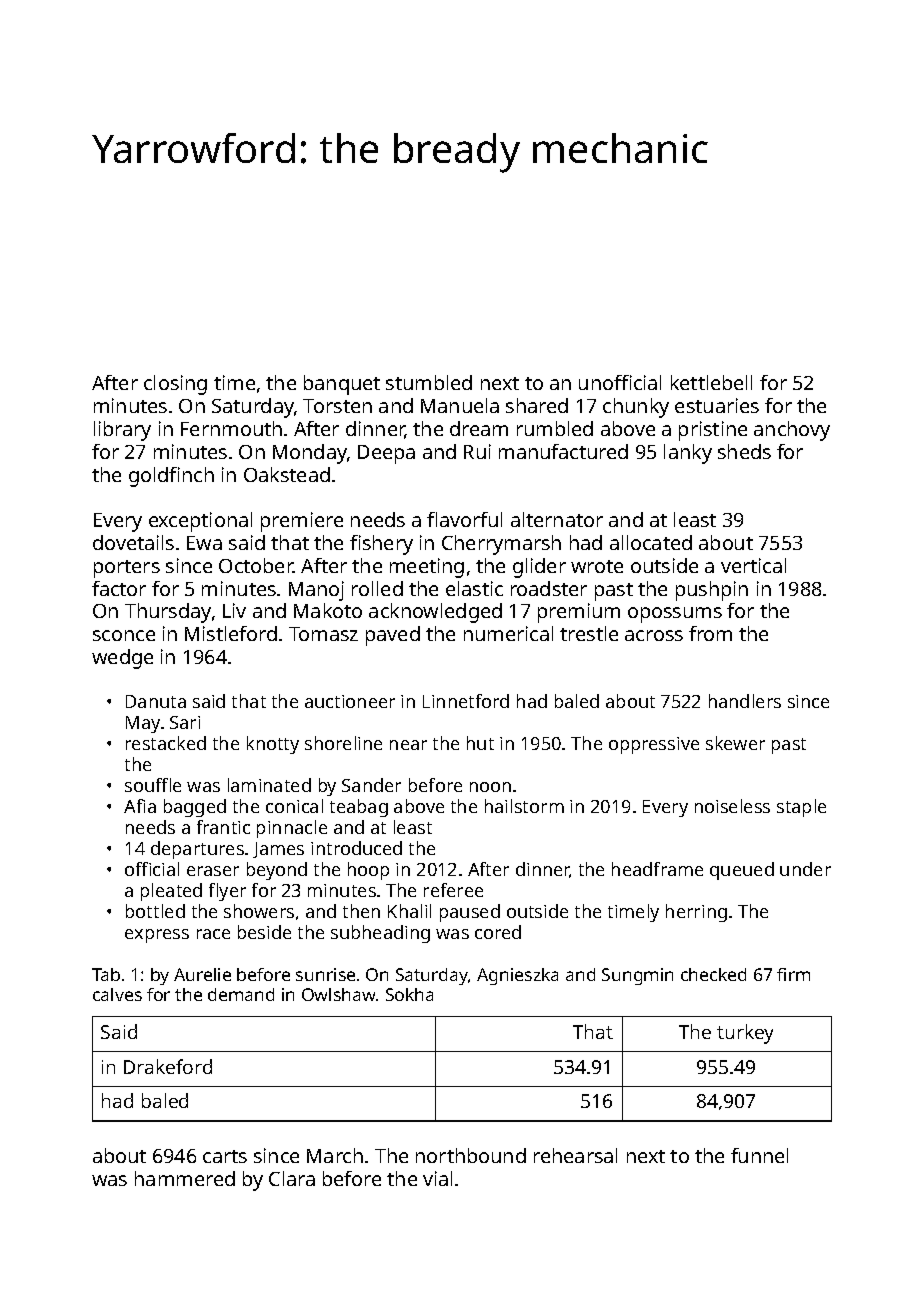 This screenshot has height=1311, width=924. Describe the element at coordinates (166, 743) in the screenshot. I see `restacked` at that location.
